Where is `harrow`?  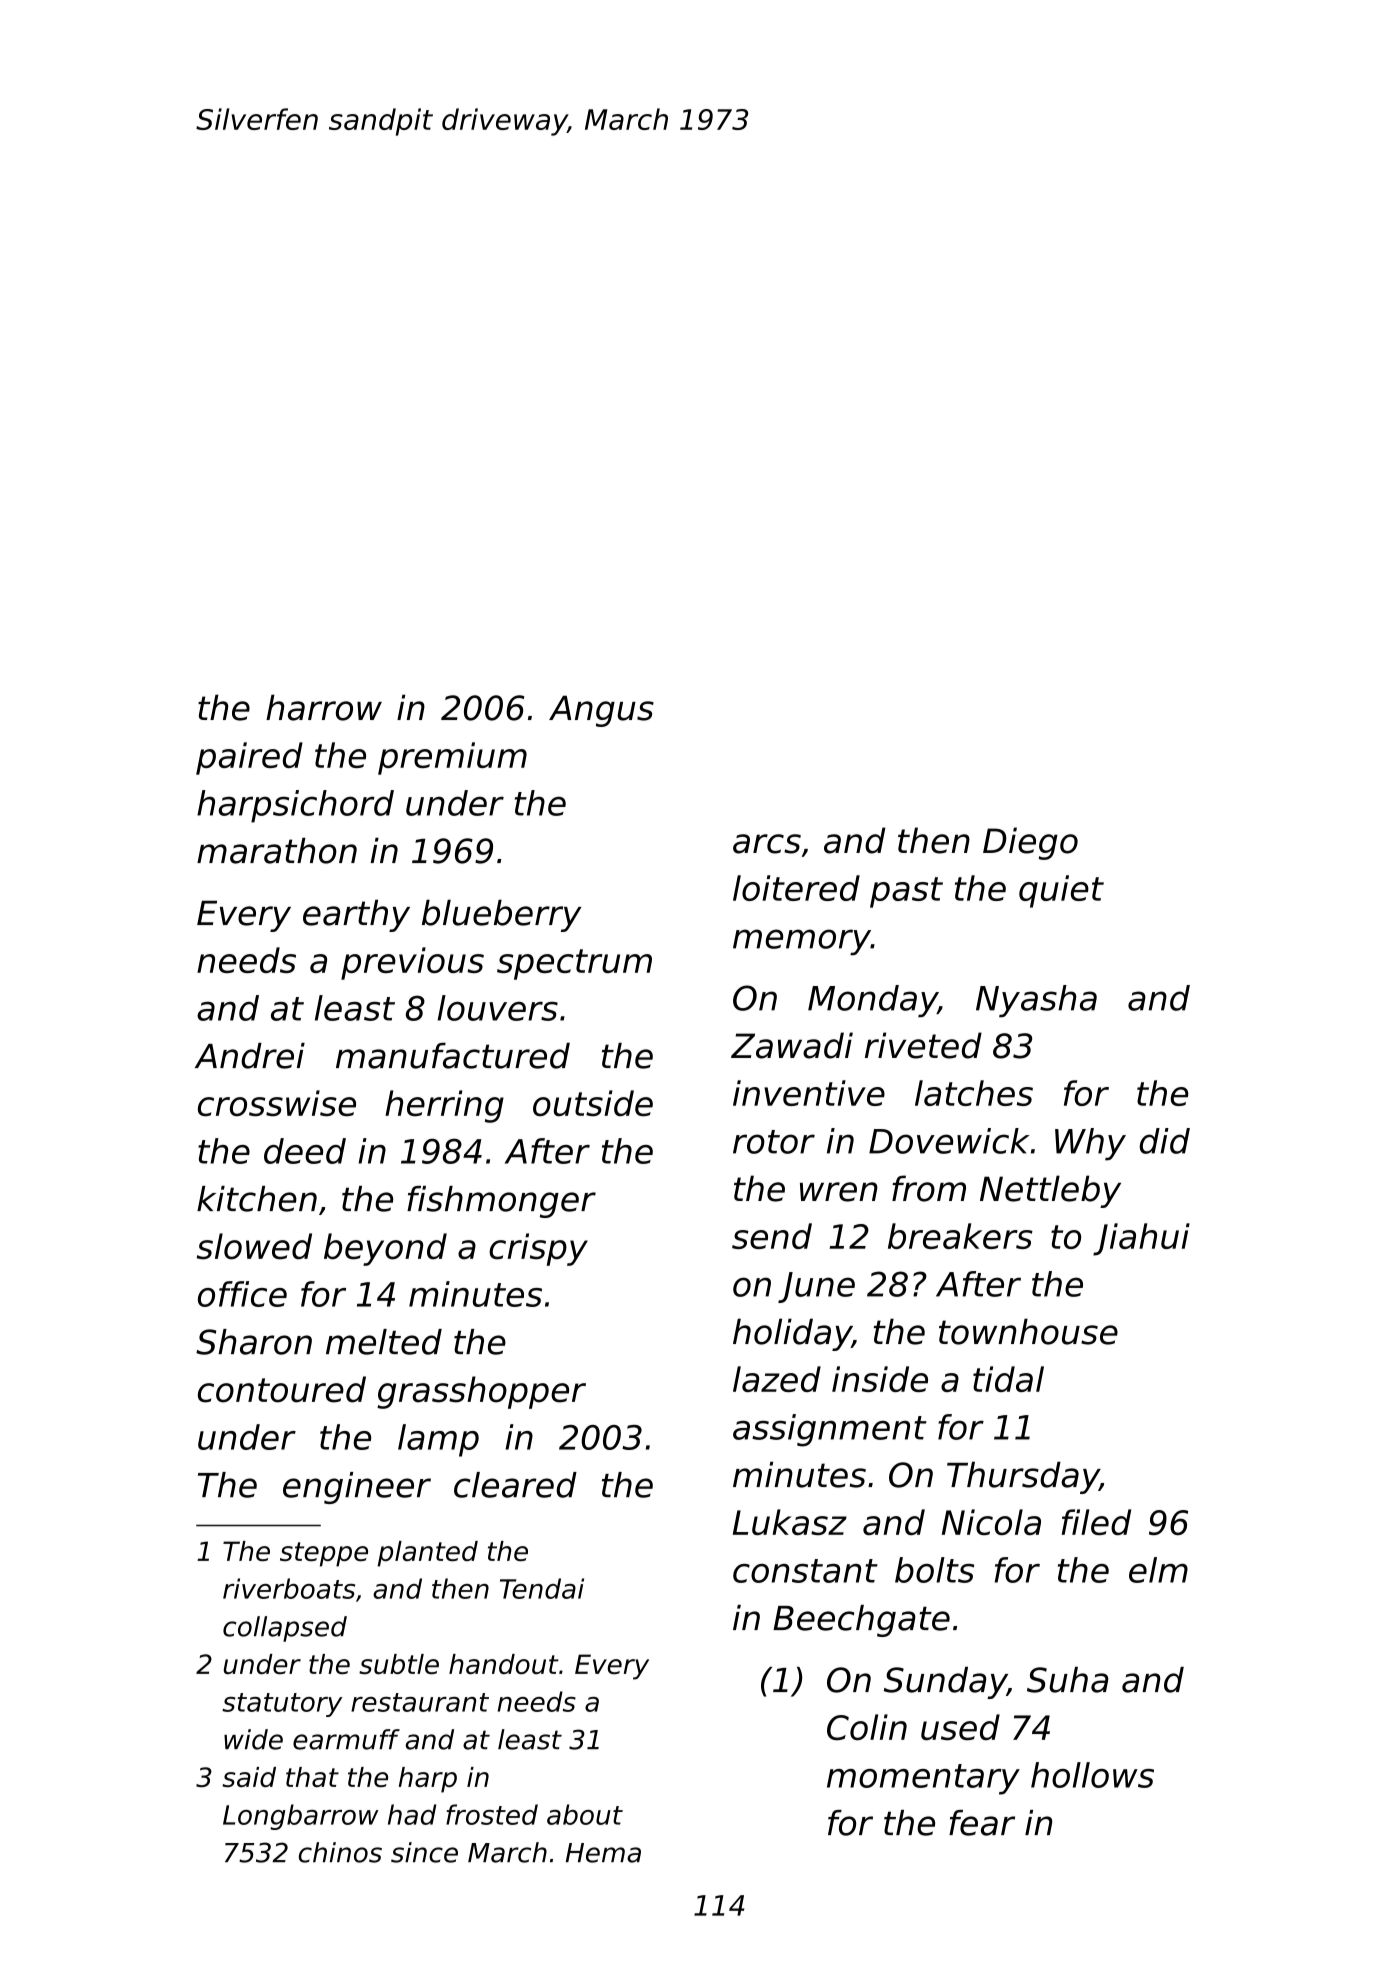 harrow is located at coordinates (324, 707).
